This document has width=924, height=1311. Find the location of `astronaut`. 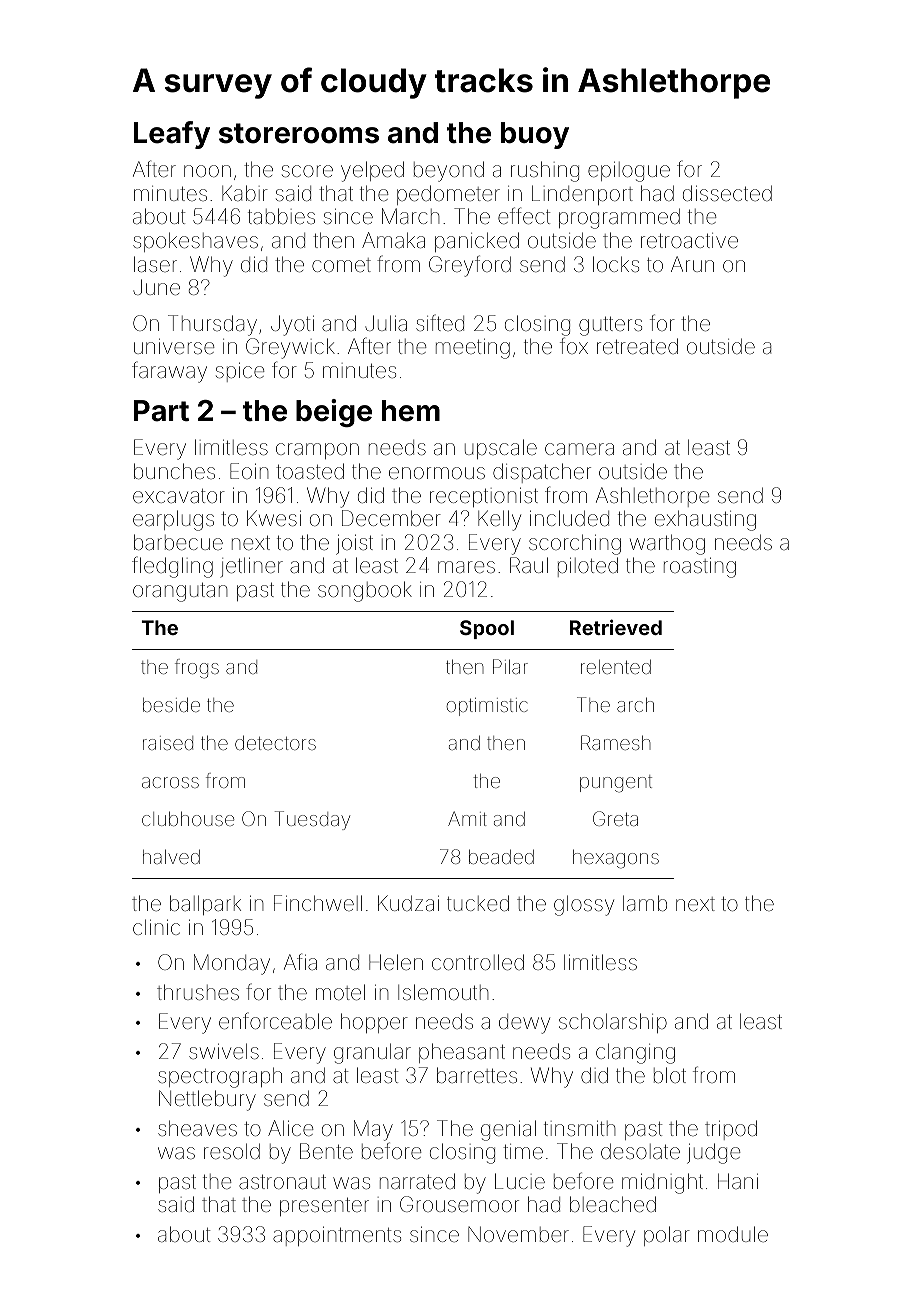

astronaut is located at coordinates (282, 1182).
